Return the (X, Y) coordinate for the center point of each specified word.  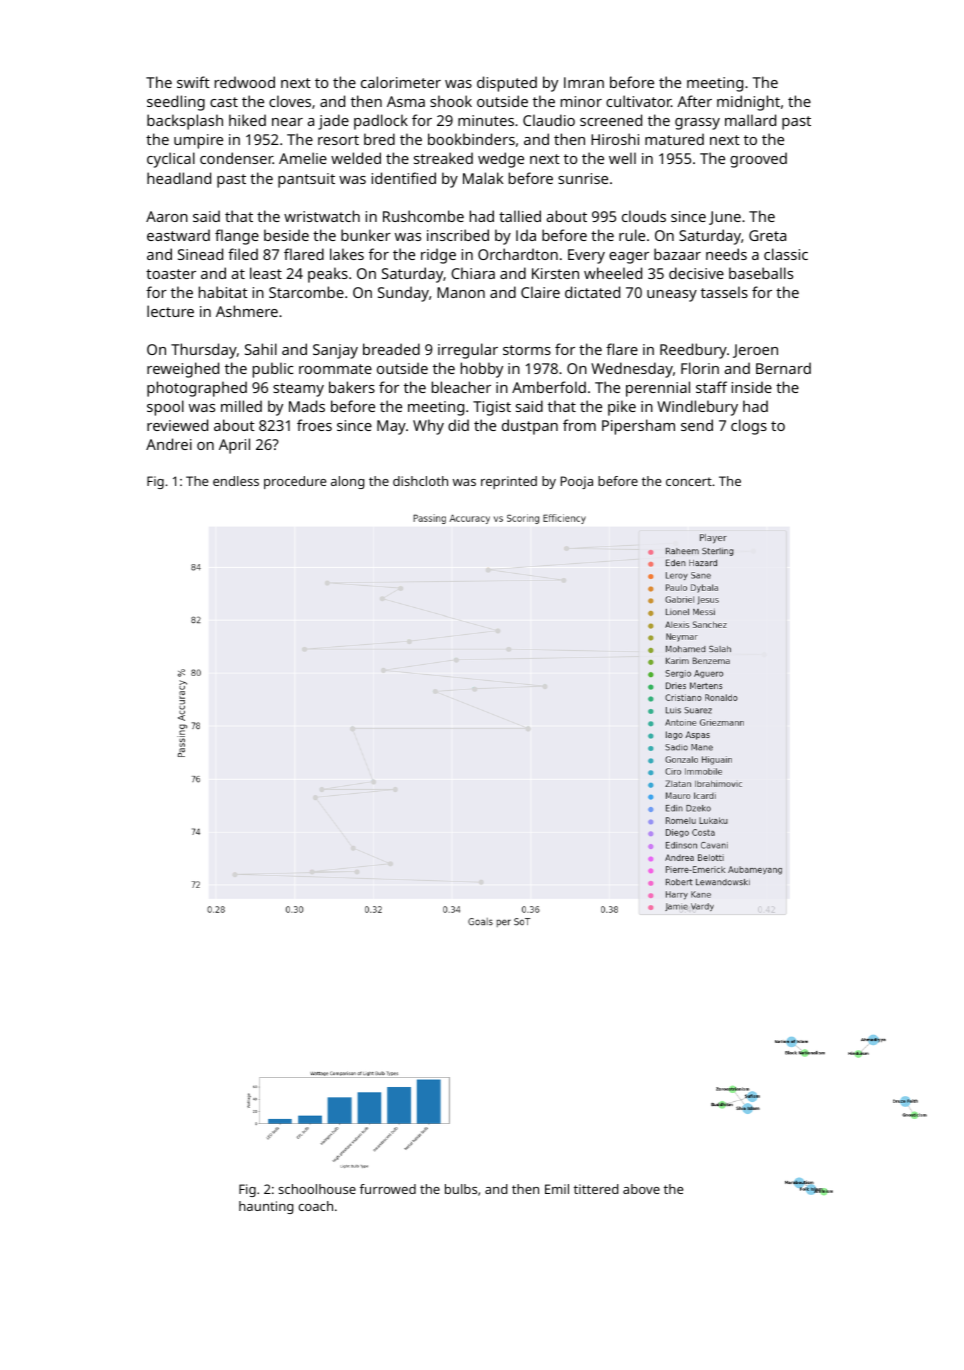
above (641, 1189)
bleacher (461, 387)
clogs (749, 427)
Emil (557, 1189)
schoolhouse (317, 1189)
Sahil (261, 349)
